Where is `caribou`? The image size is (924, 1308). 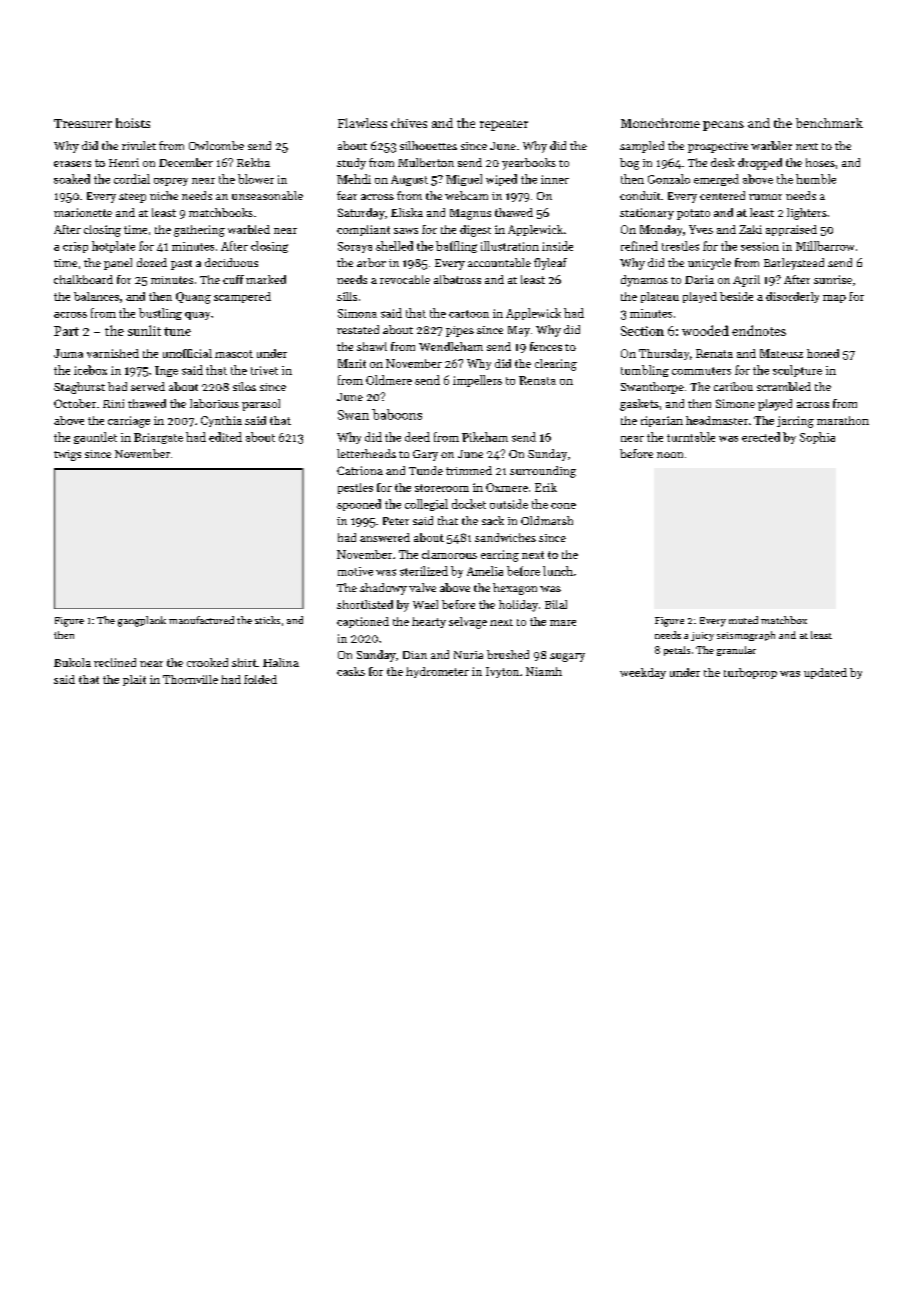 caribou is located at coordinates (733, 386).
